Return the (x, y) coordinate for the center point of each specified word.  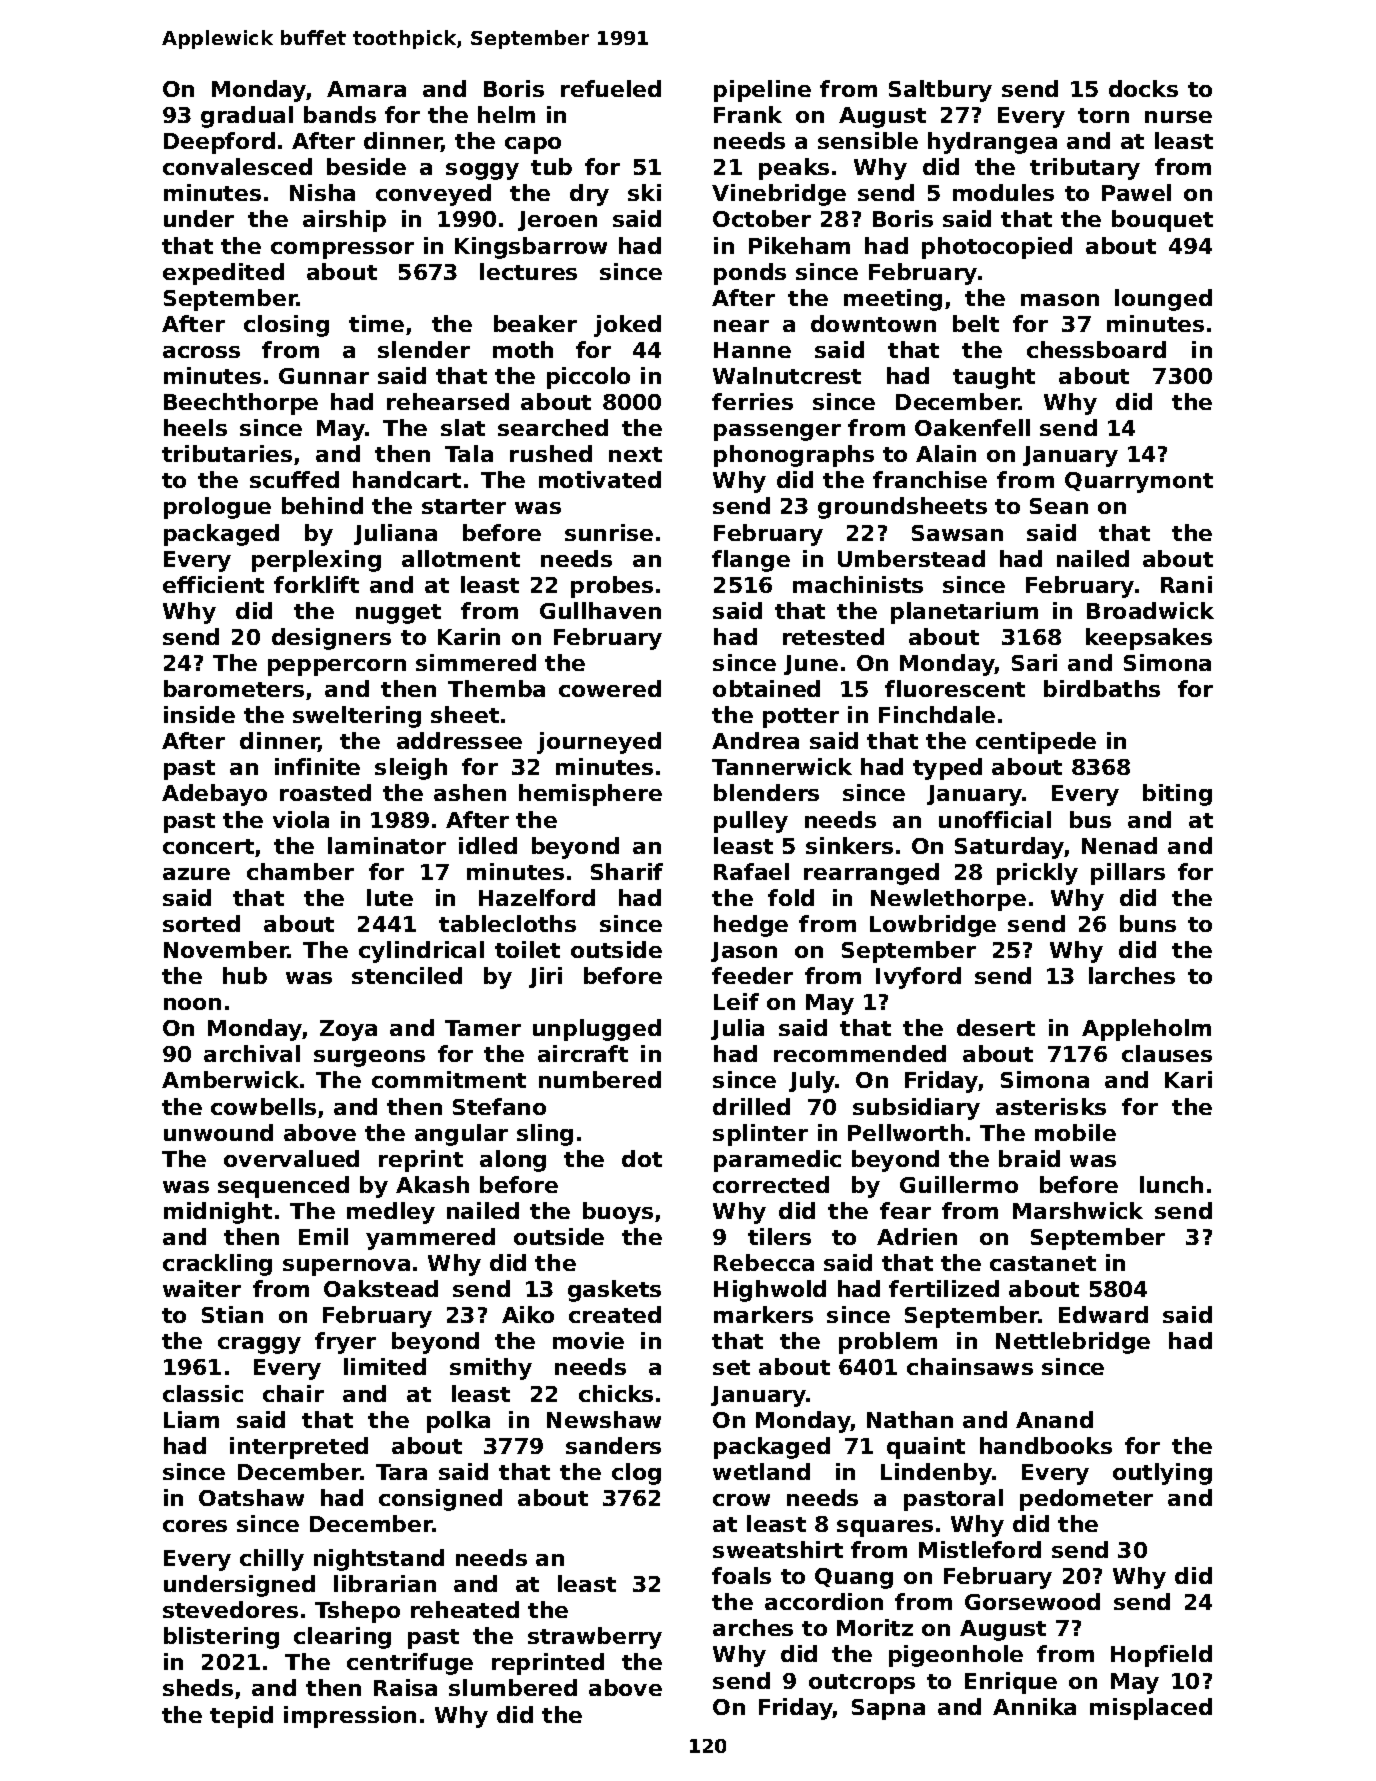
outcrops (862, 1684)
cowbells (263, 1106)
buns (1148, 923)
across (201, 352)
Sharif (627, 871)
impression (350, 1717)
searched (553, 427)
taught (994, 378)
